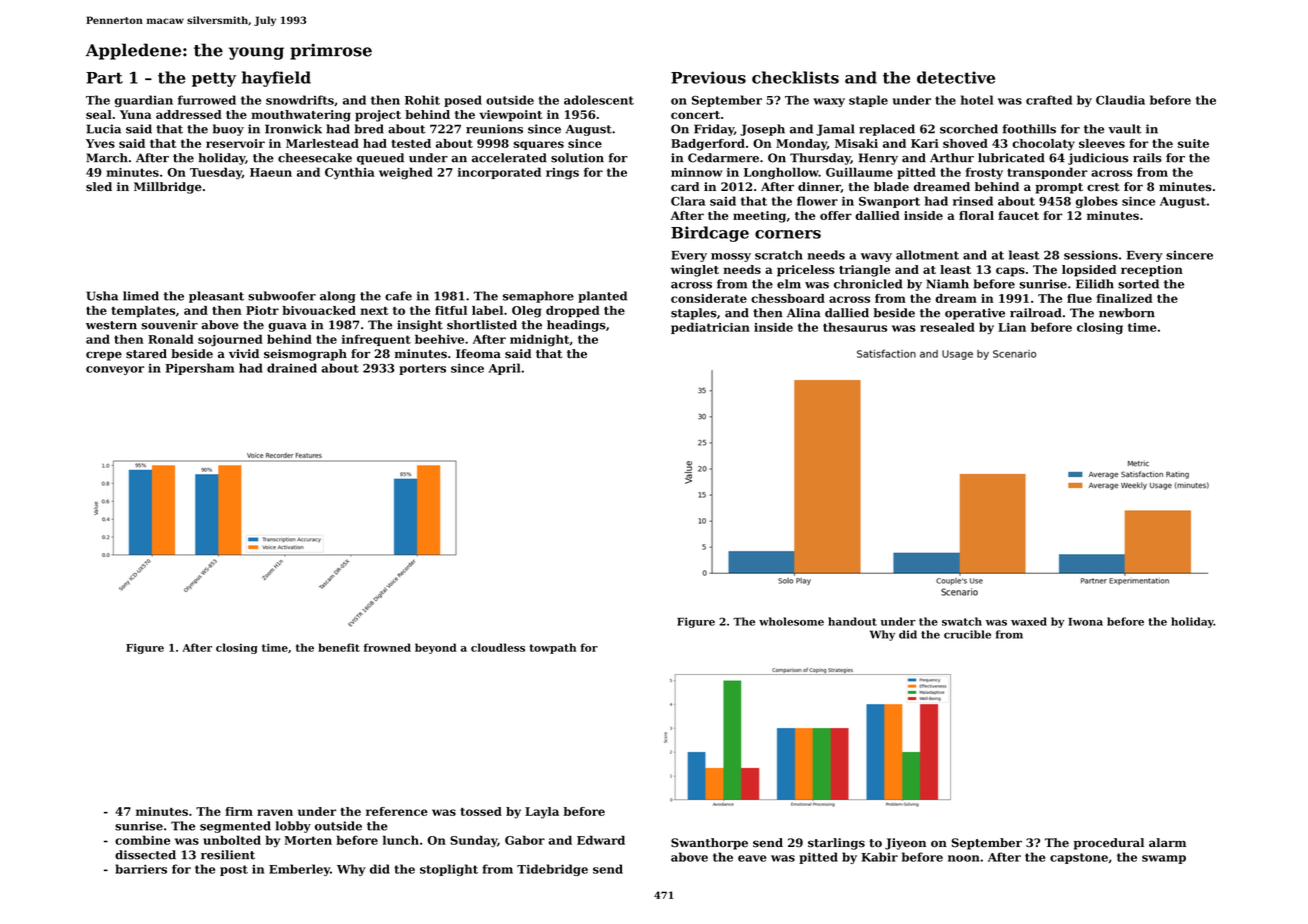 Image resolution: width=1308 pixels, height=924 pixels. What do you see at coordinates (300, 100) in the screenshot?
I see `snowdrifts` at bounding box center [300, 100].
